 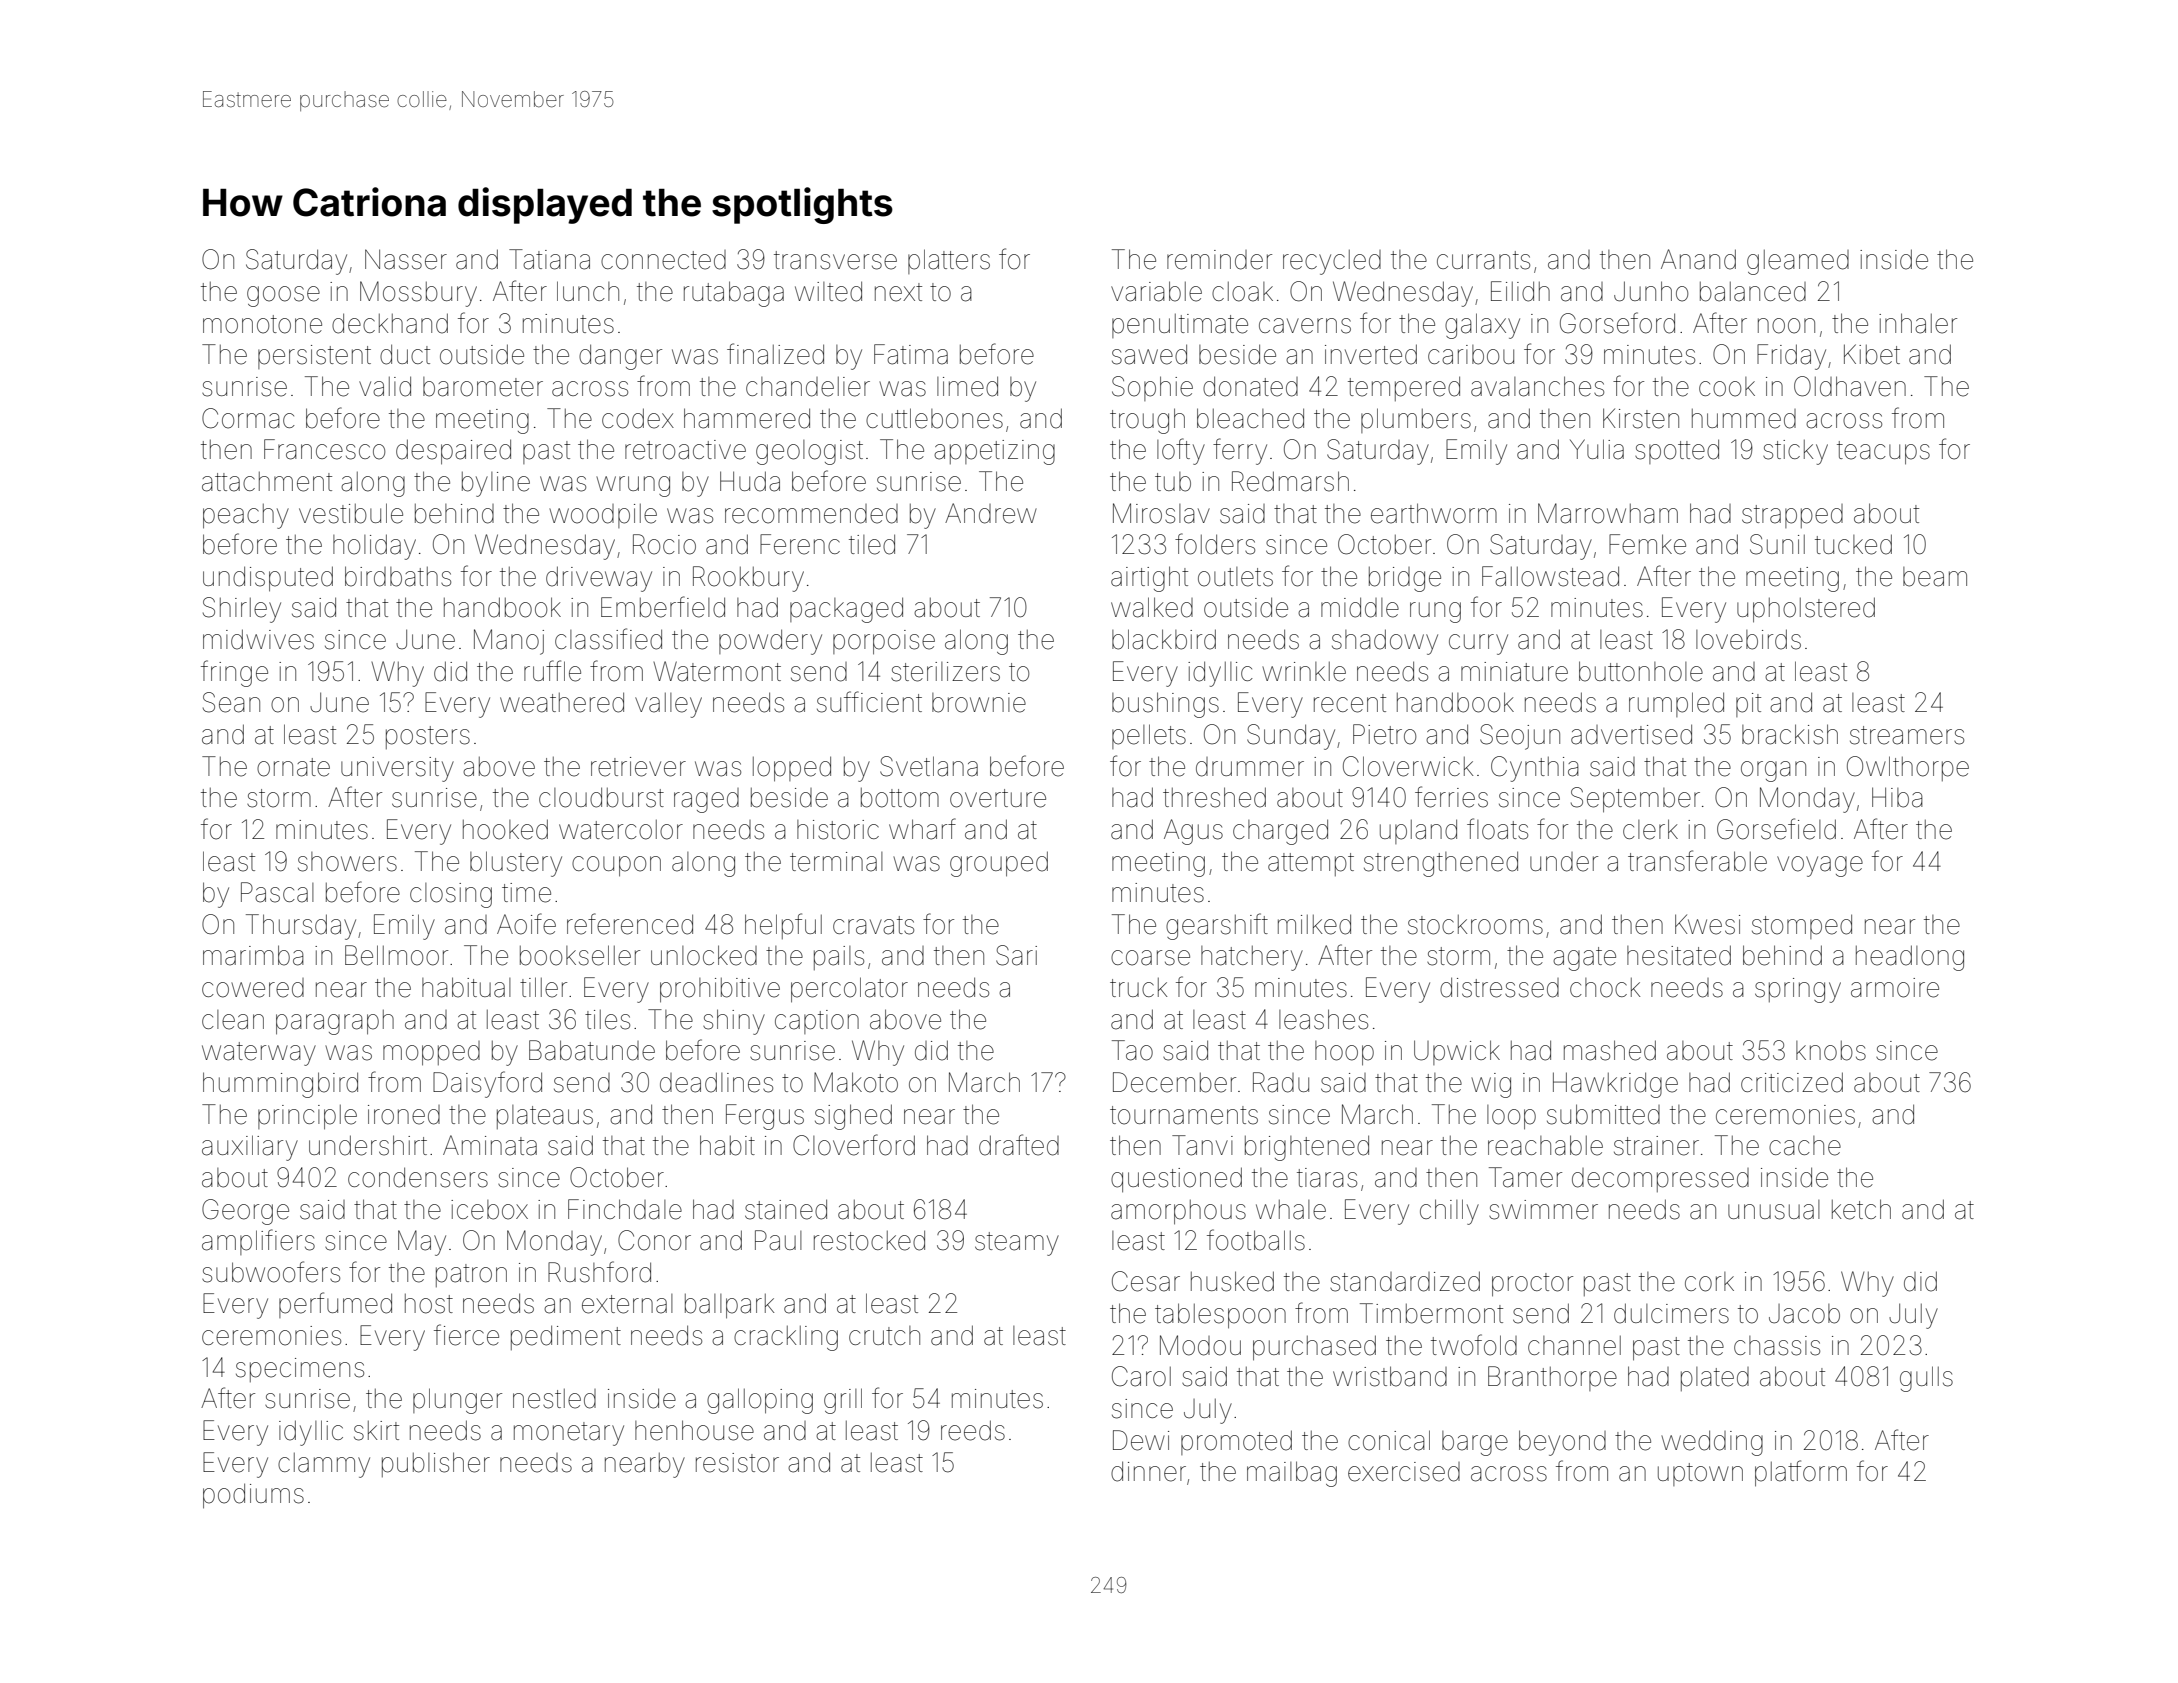 What do you see at coordinates (1200, 1345) in the screenshot?
I see `Modou` at bounding box center [1200, 1345].
